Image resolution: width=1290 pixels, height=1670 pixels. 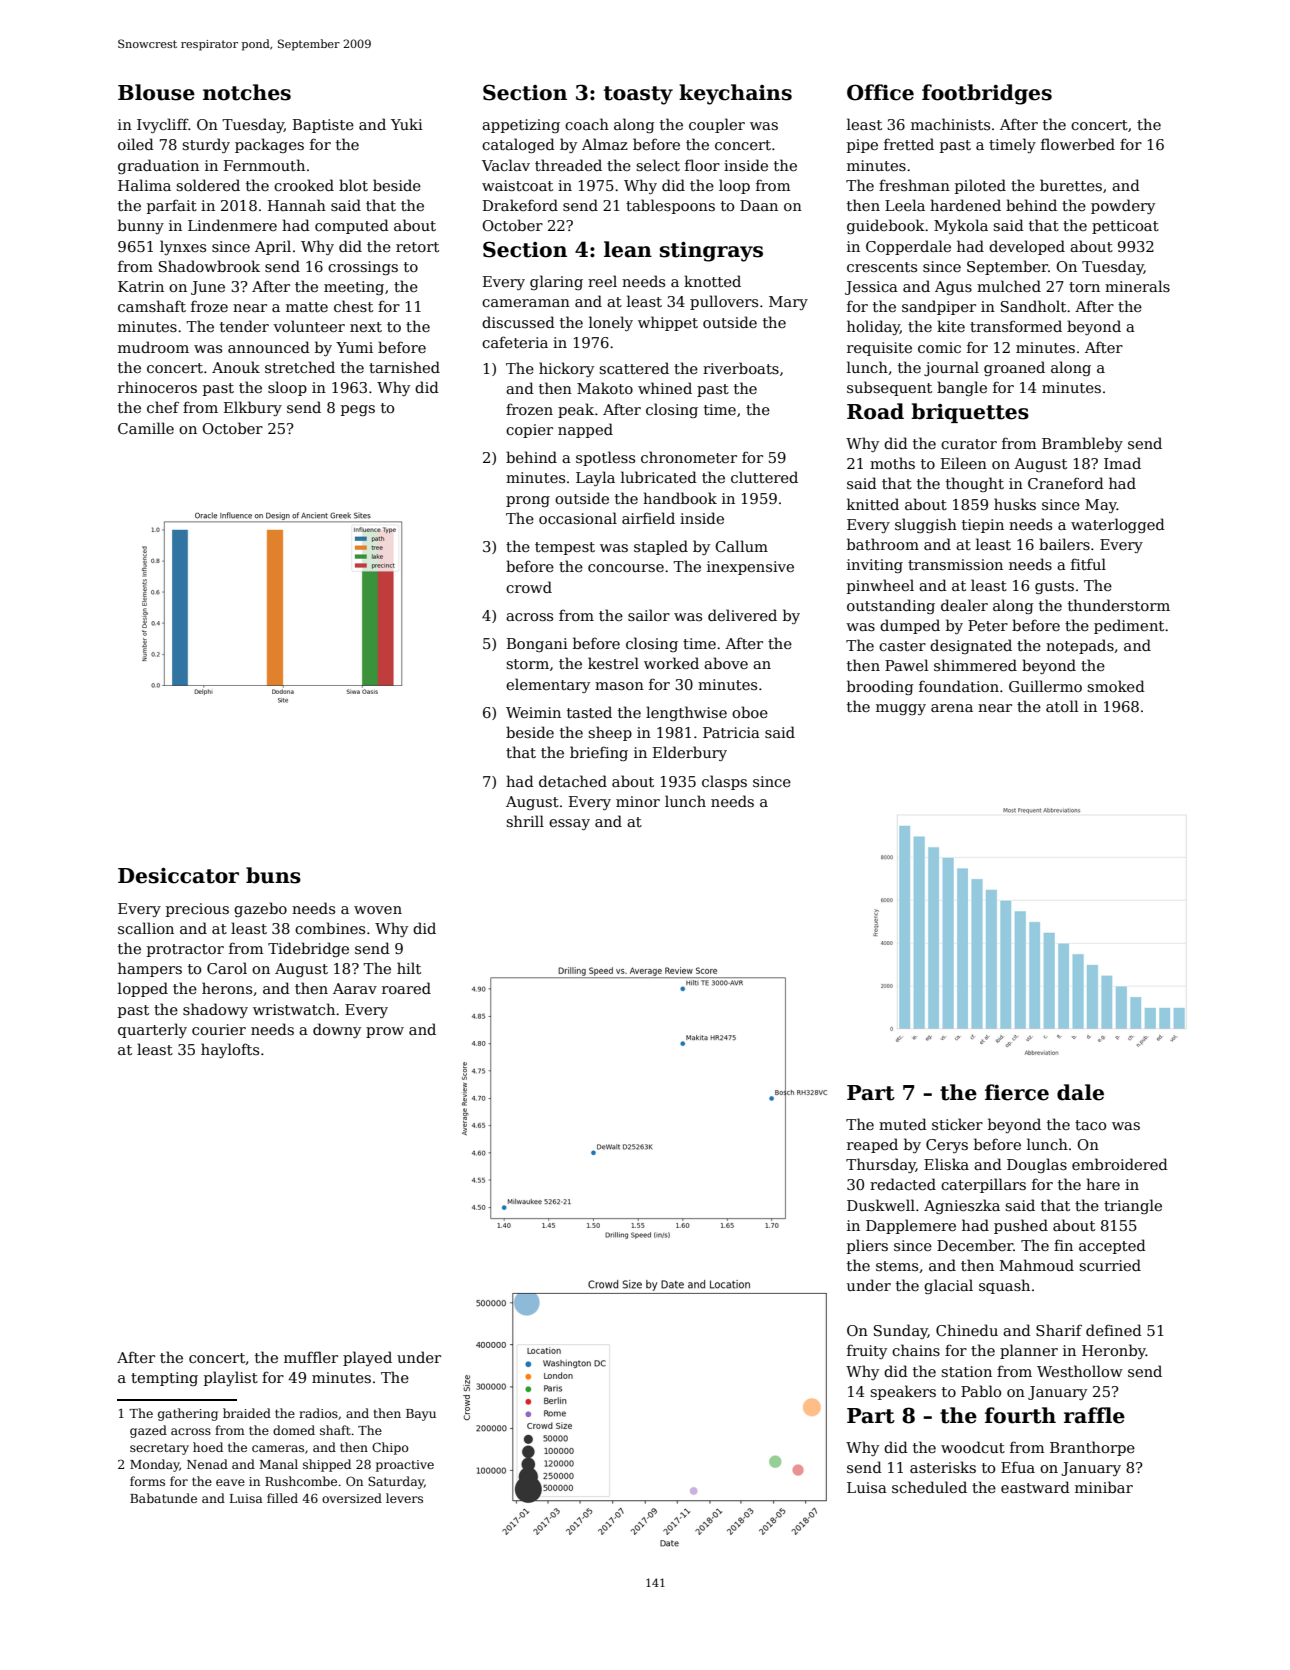 What do you see at coordinates (144, 185) in the image?
I see `Halima` at bounding box center [144, 185].
